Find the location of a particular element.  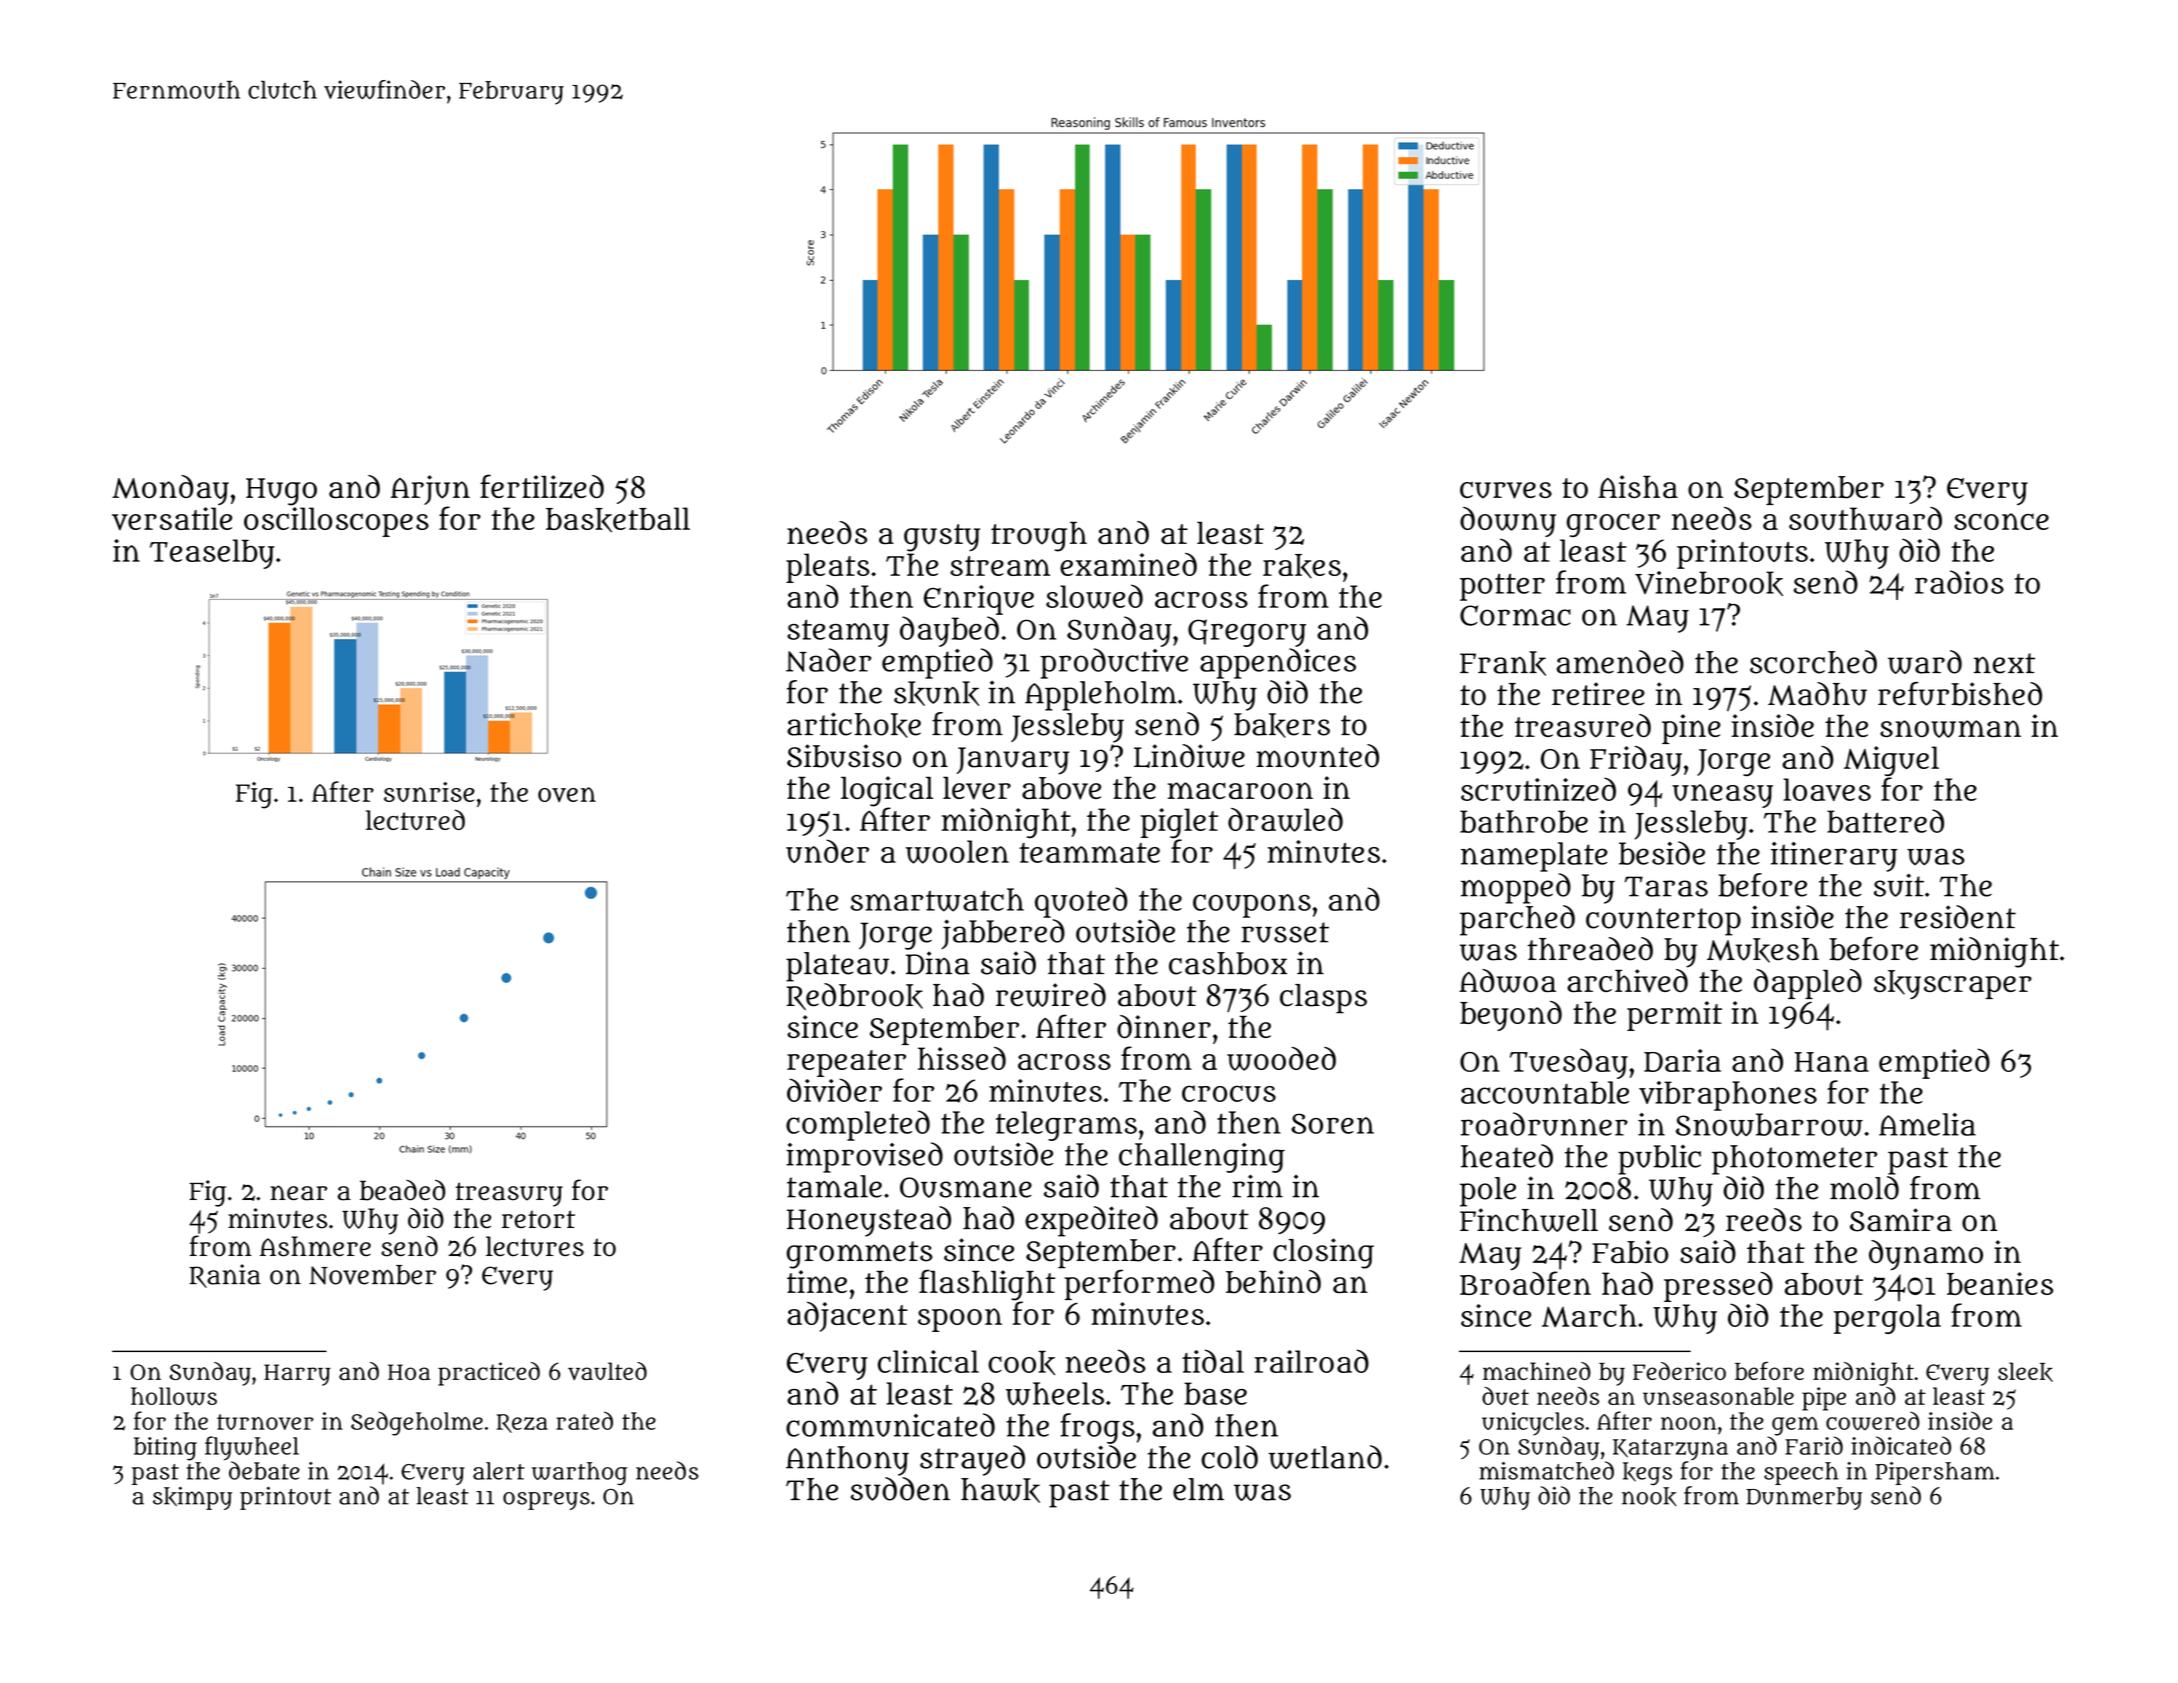

tidal is located at coordinates (1213, 1361).
